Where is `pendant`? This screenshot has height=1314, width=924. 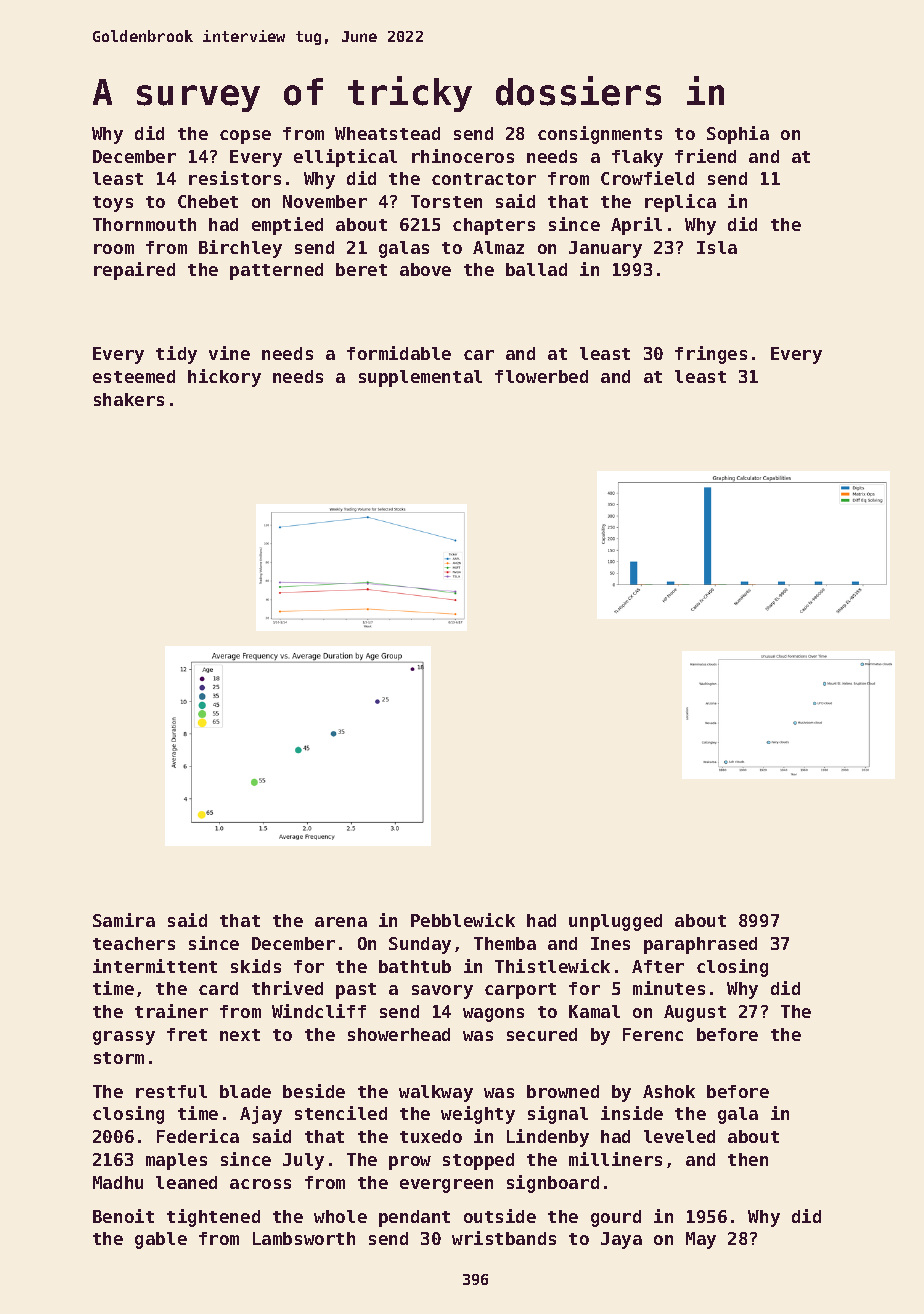 pendant is located at coordinates (414, 1218).
